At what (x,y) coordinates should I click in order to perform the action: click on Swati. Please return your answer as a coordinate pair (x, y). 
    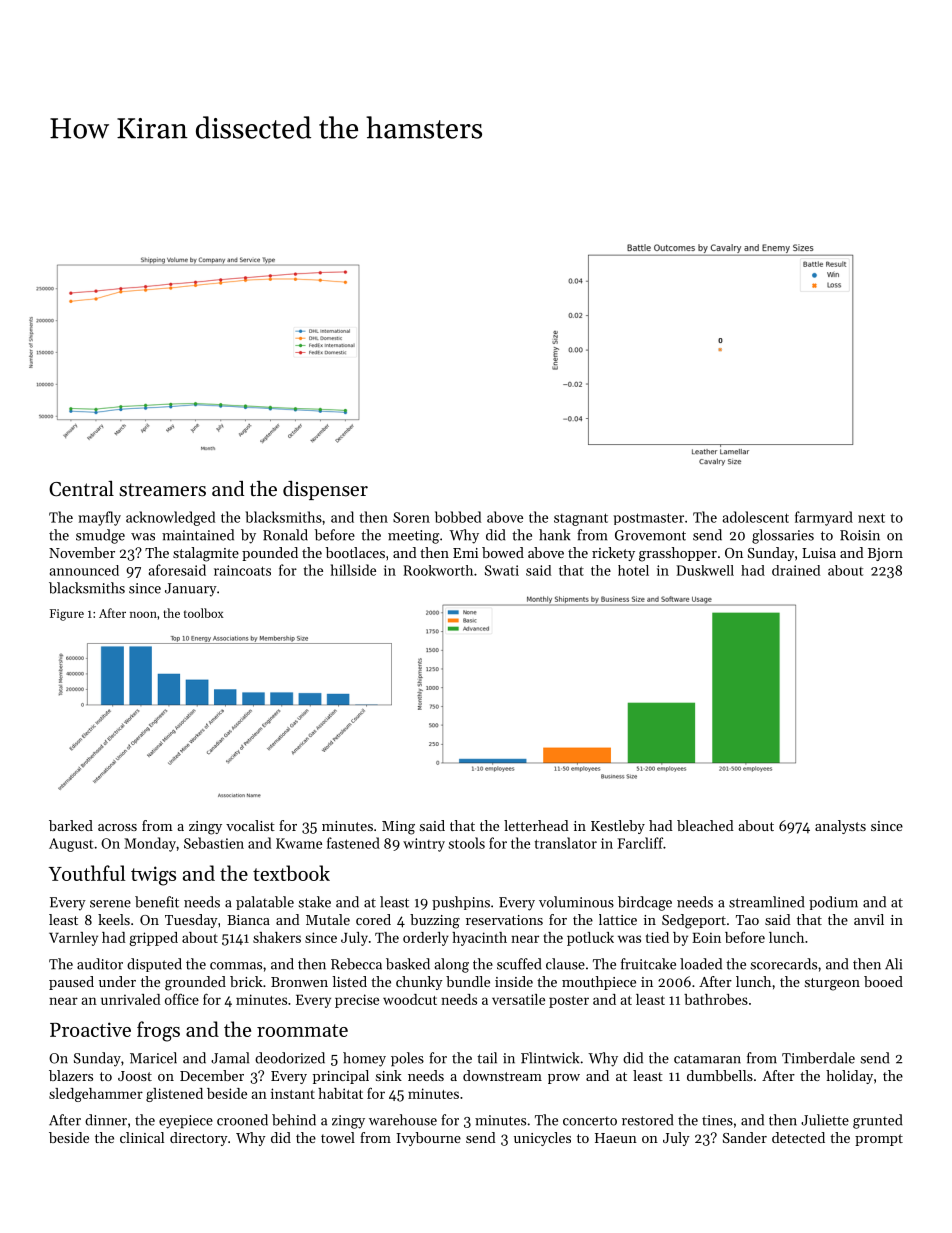
    Looking at the image, I should click on (502, 570).
